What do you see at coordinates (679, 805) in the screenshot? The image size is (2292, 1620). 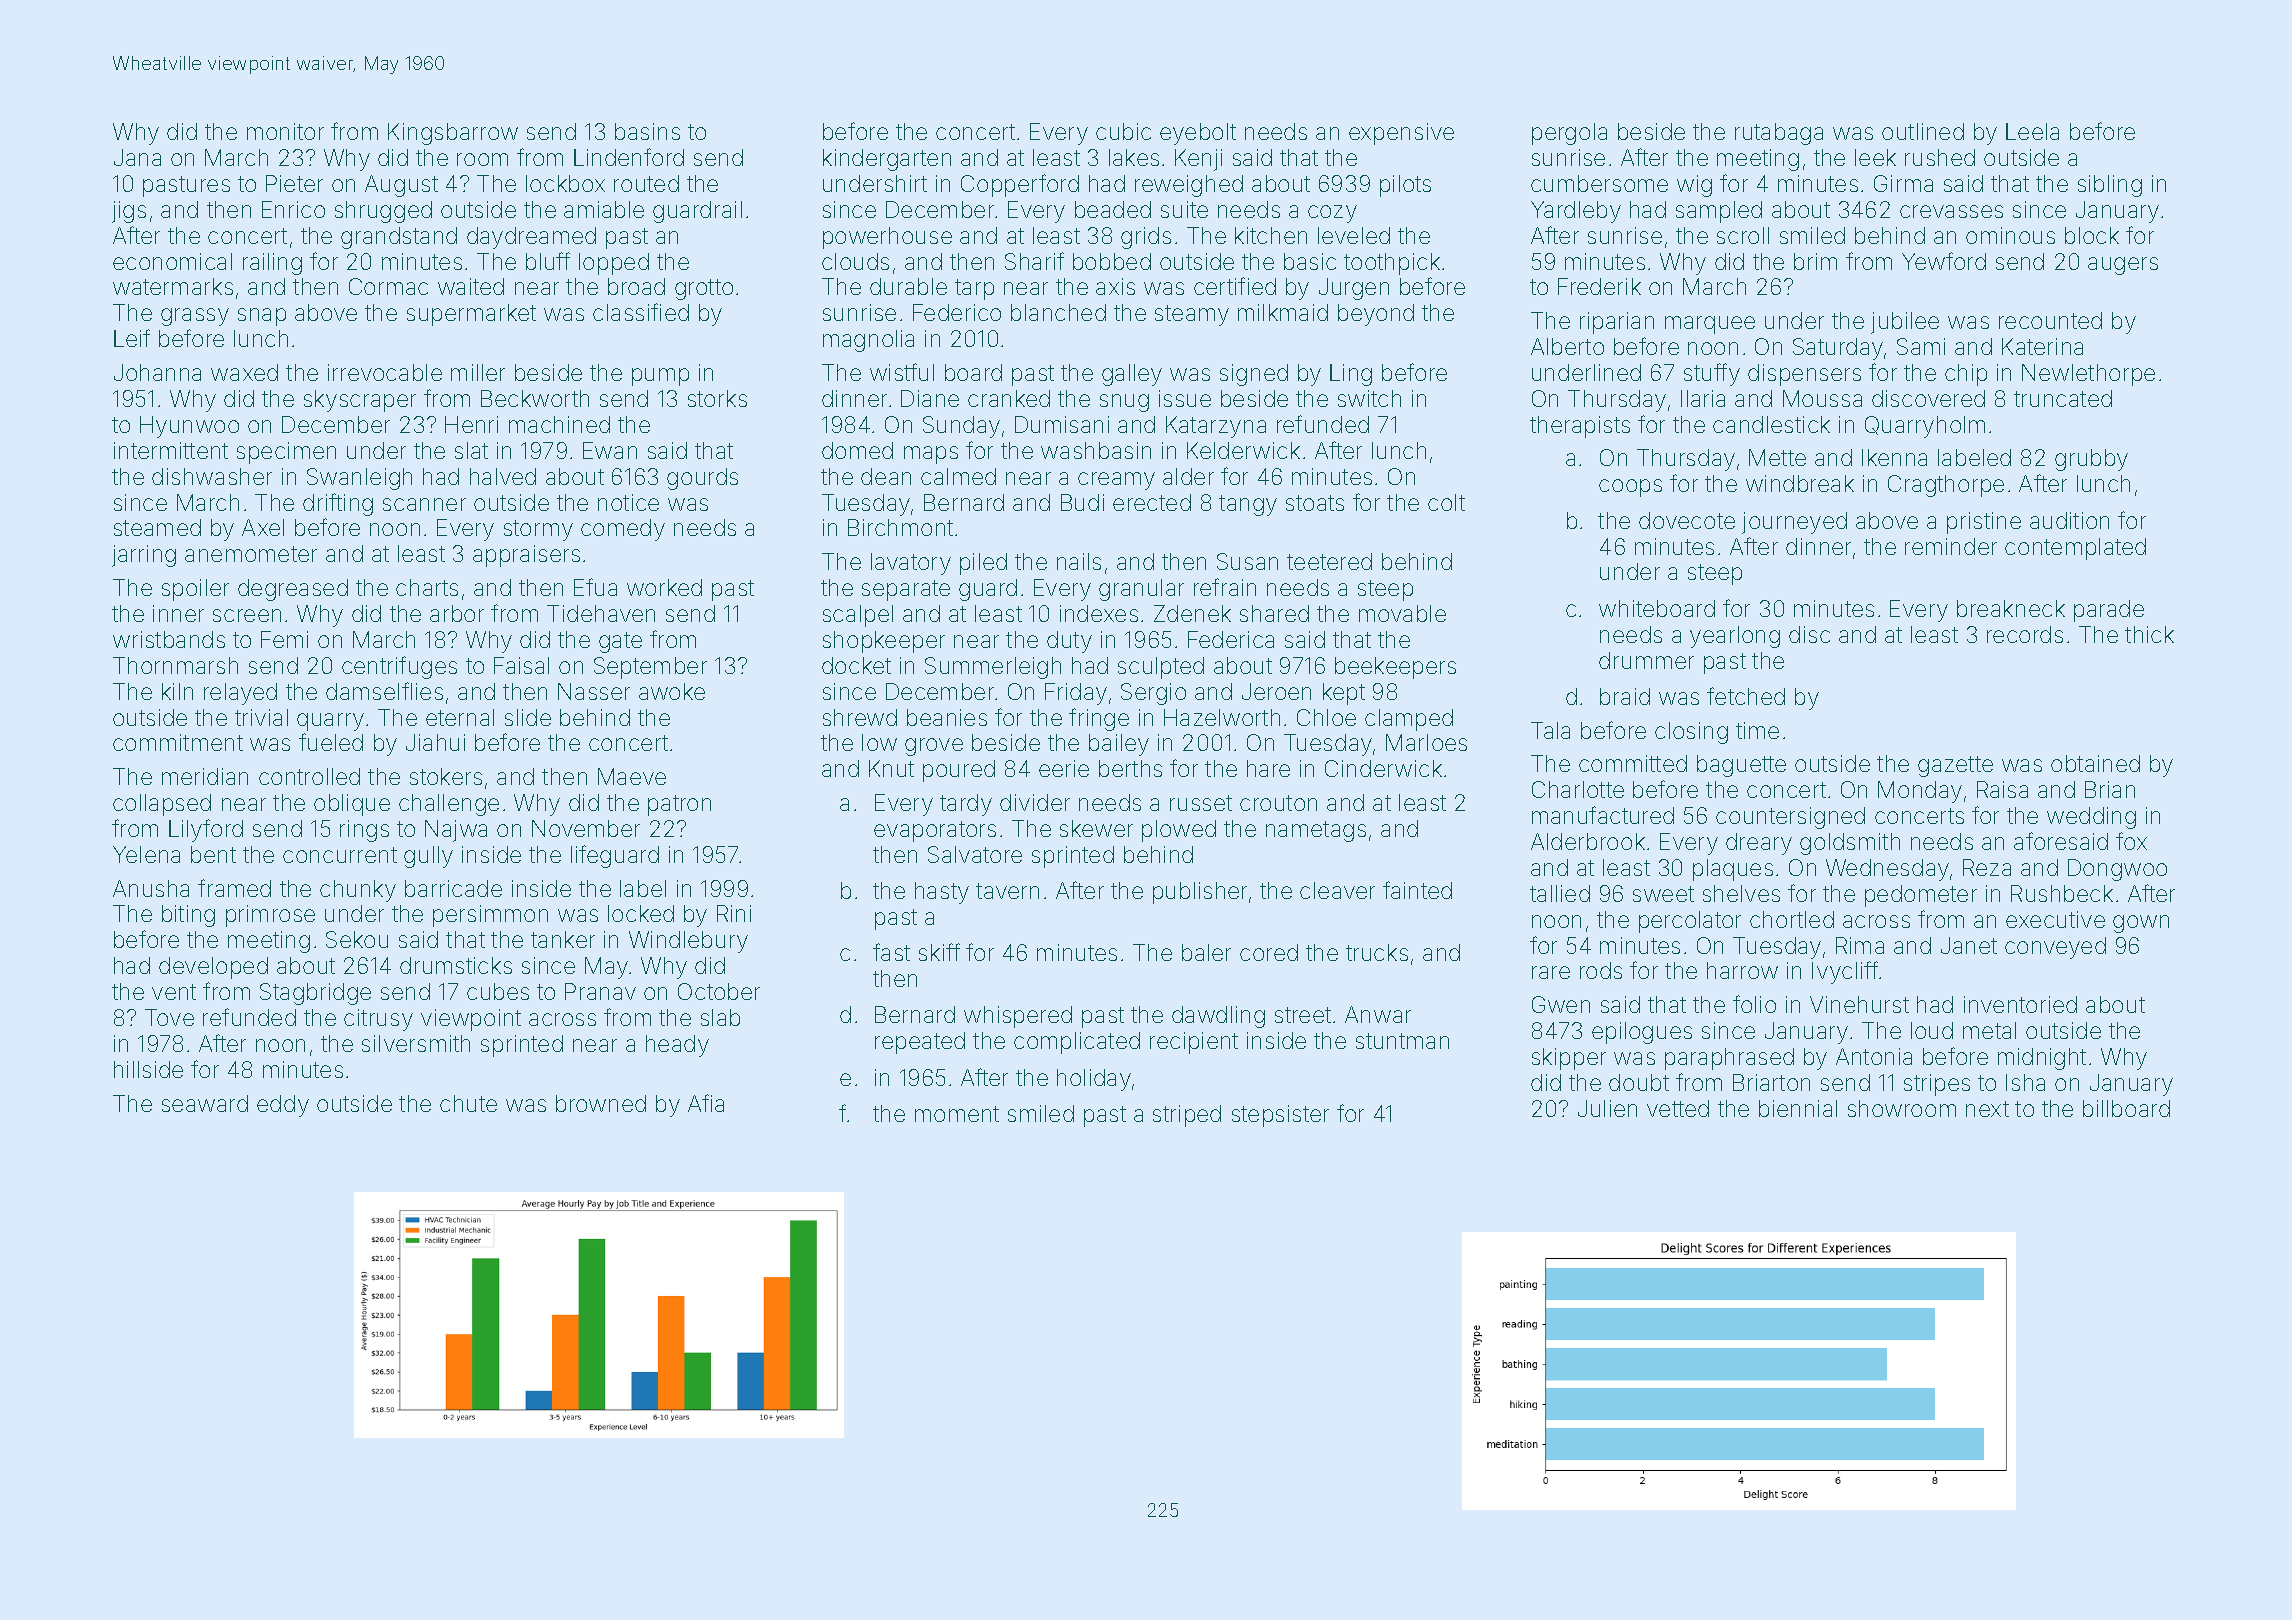 I see `patron` at bounding box center [679, 805].
